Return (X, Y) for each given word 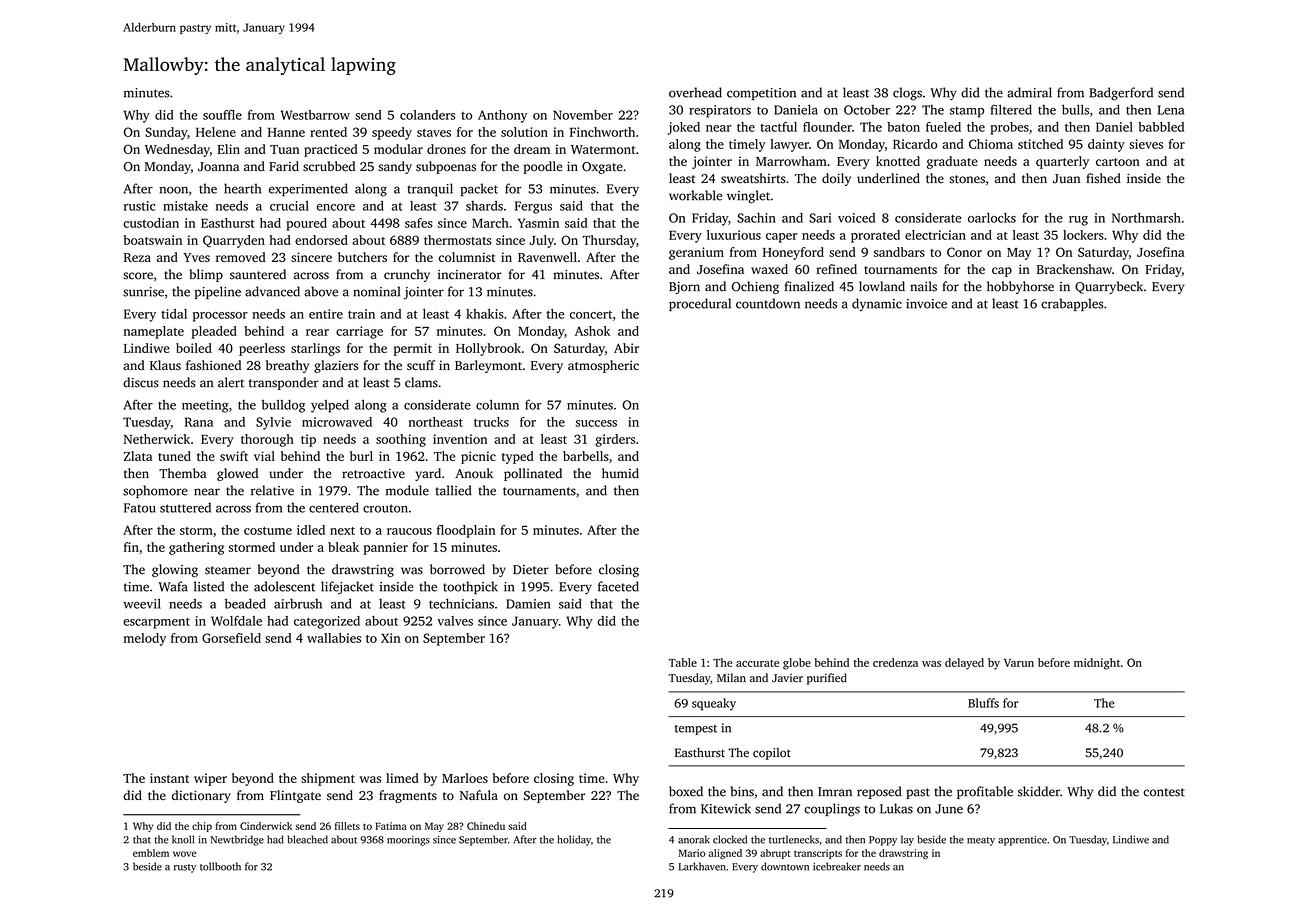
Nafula (479, 795)
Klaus (165, 365)
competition (761, 94)
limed (402, 778)
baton (903, 127)
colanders (427, 115)
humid (620, 473)
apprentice (1022, 841)
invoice (926, 304)
